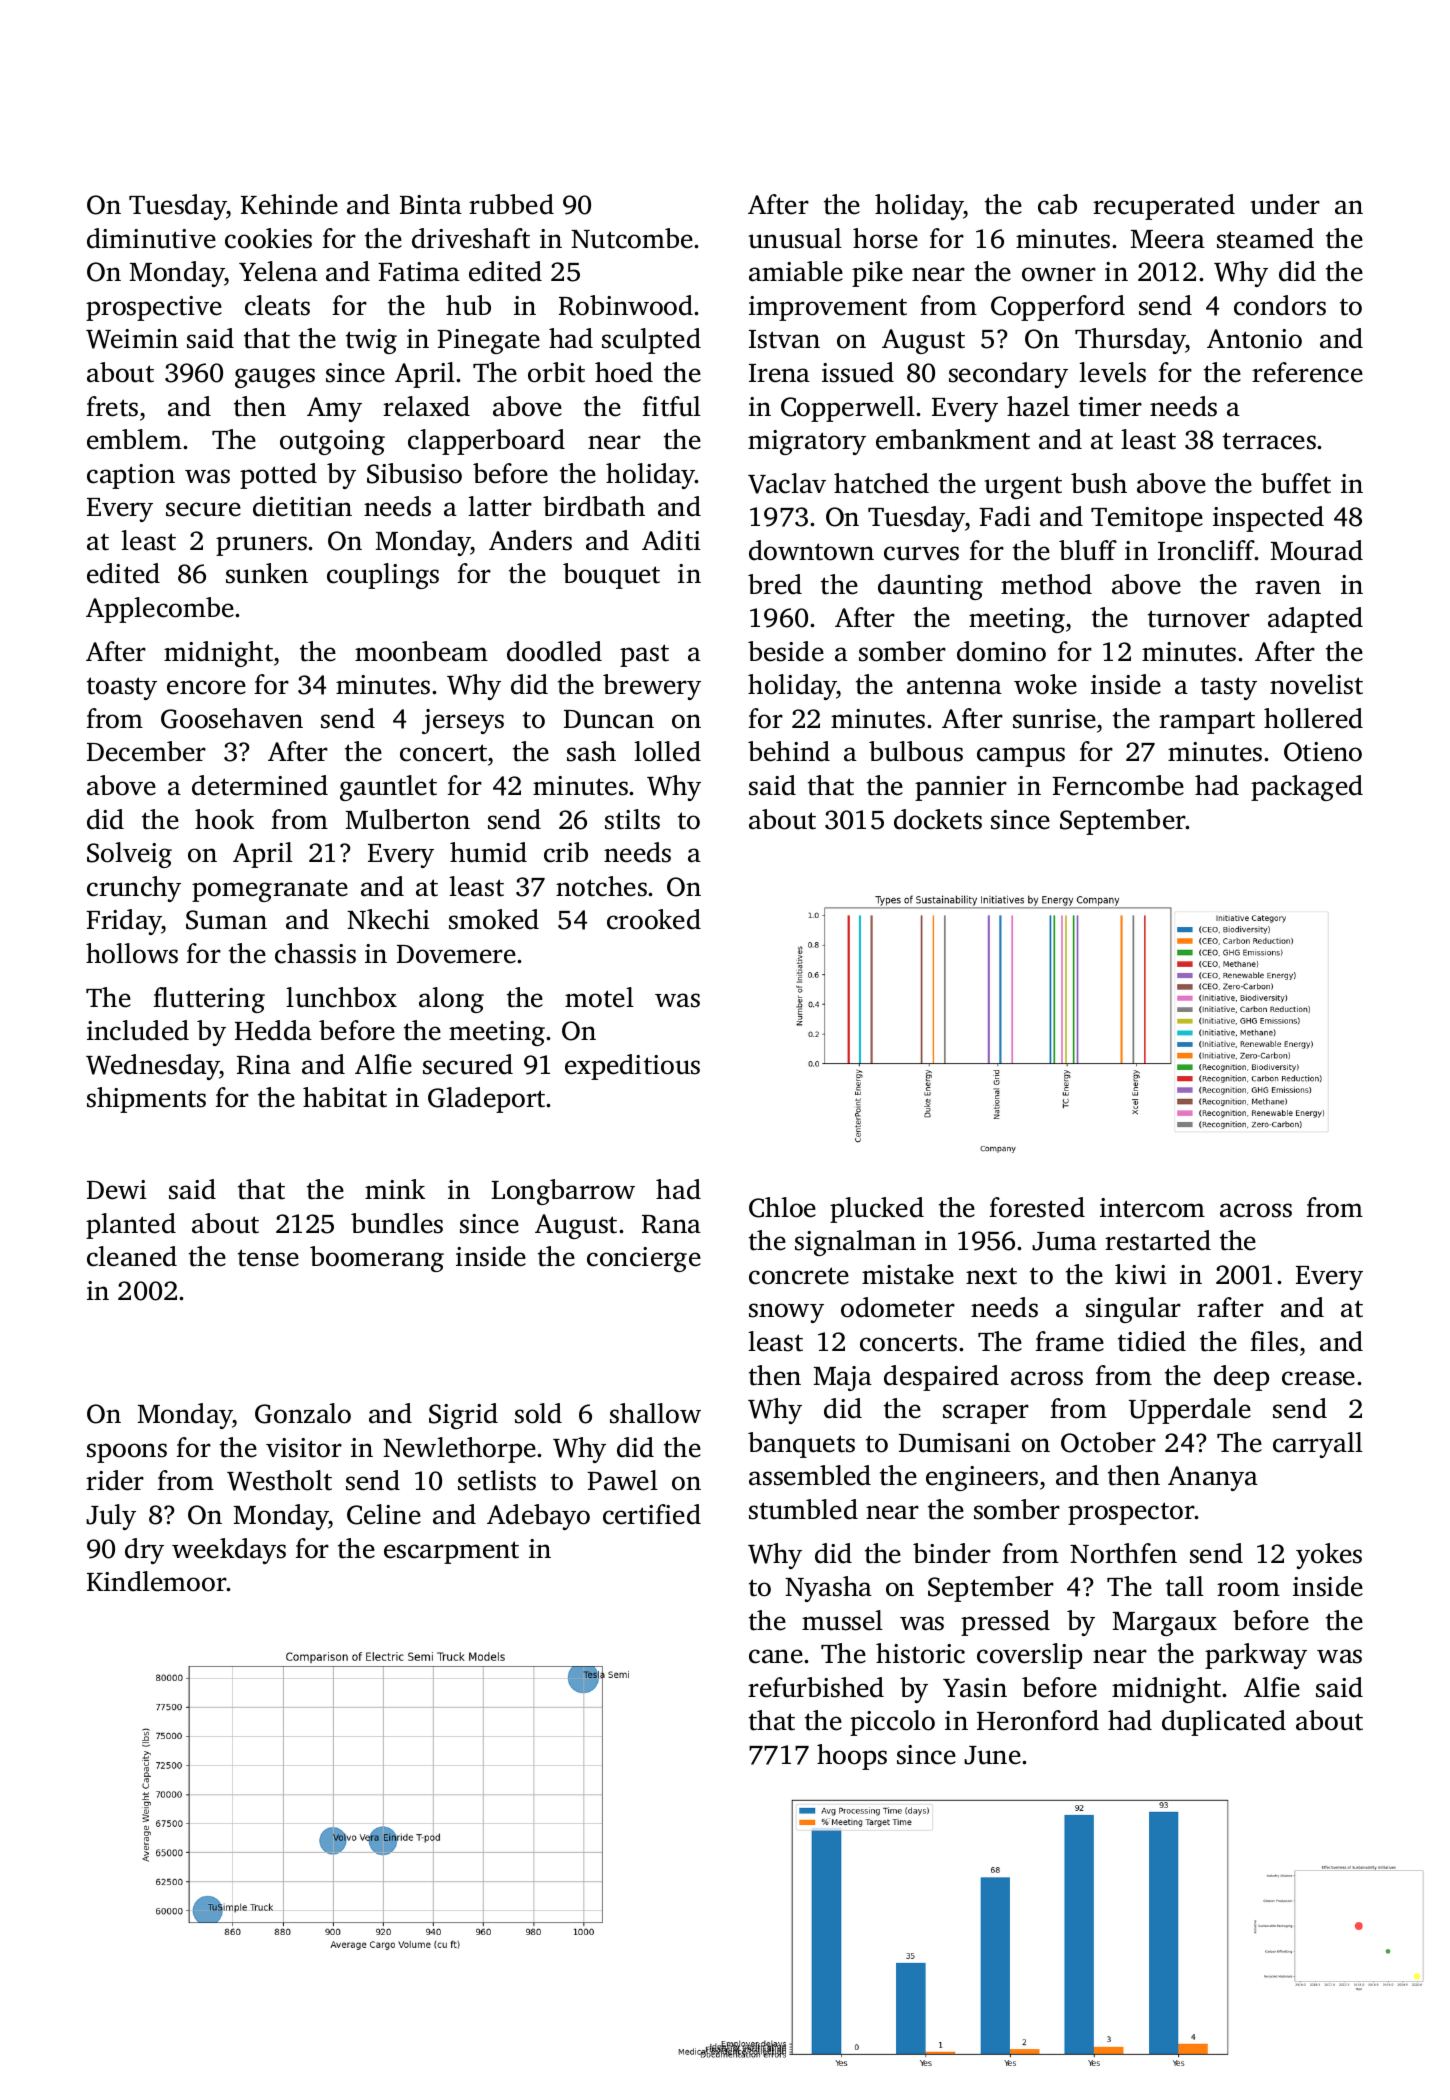 The height and width of the page is (2100, 1450). What do you see at coordinates (487, 1100) in the page?
I see `Gladeport` at bounding box center [487, 1100].
